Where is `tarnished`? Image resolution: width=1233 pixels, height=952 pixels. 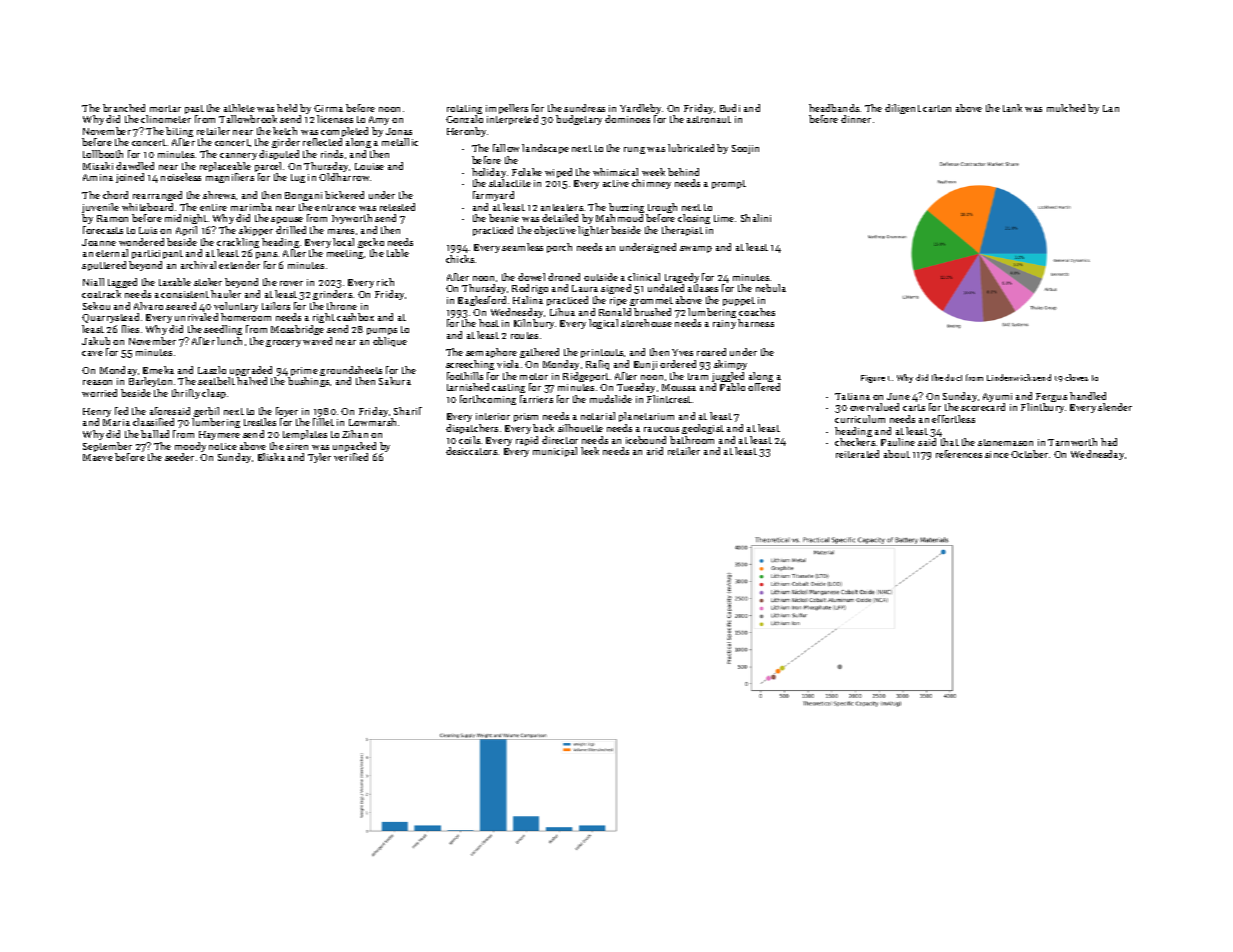
tarnished is located at coordinates (468, 387).
